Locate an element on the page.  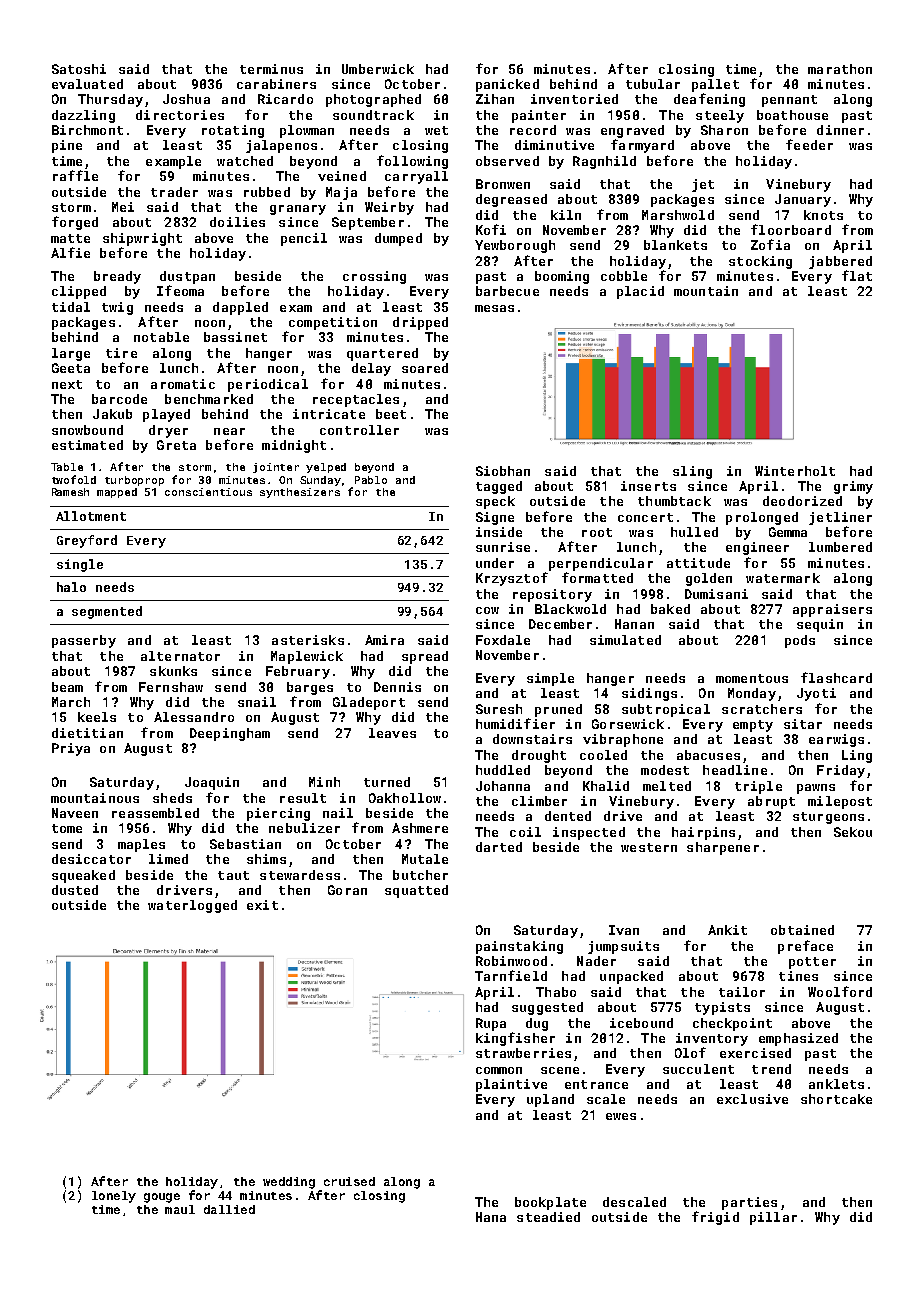
beam is located at coordinates (67, 687).
